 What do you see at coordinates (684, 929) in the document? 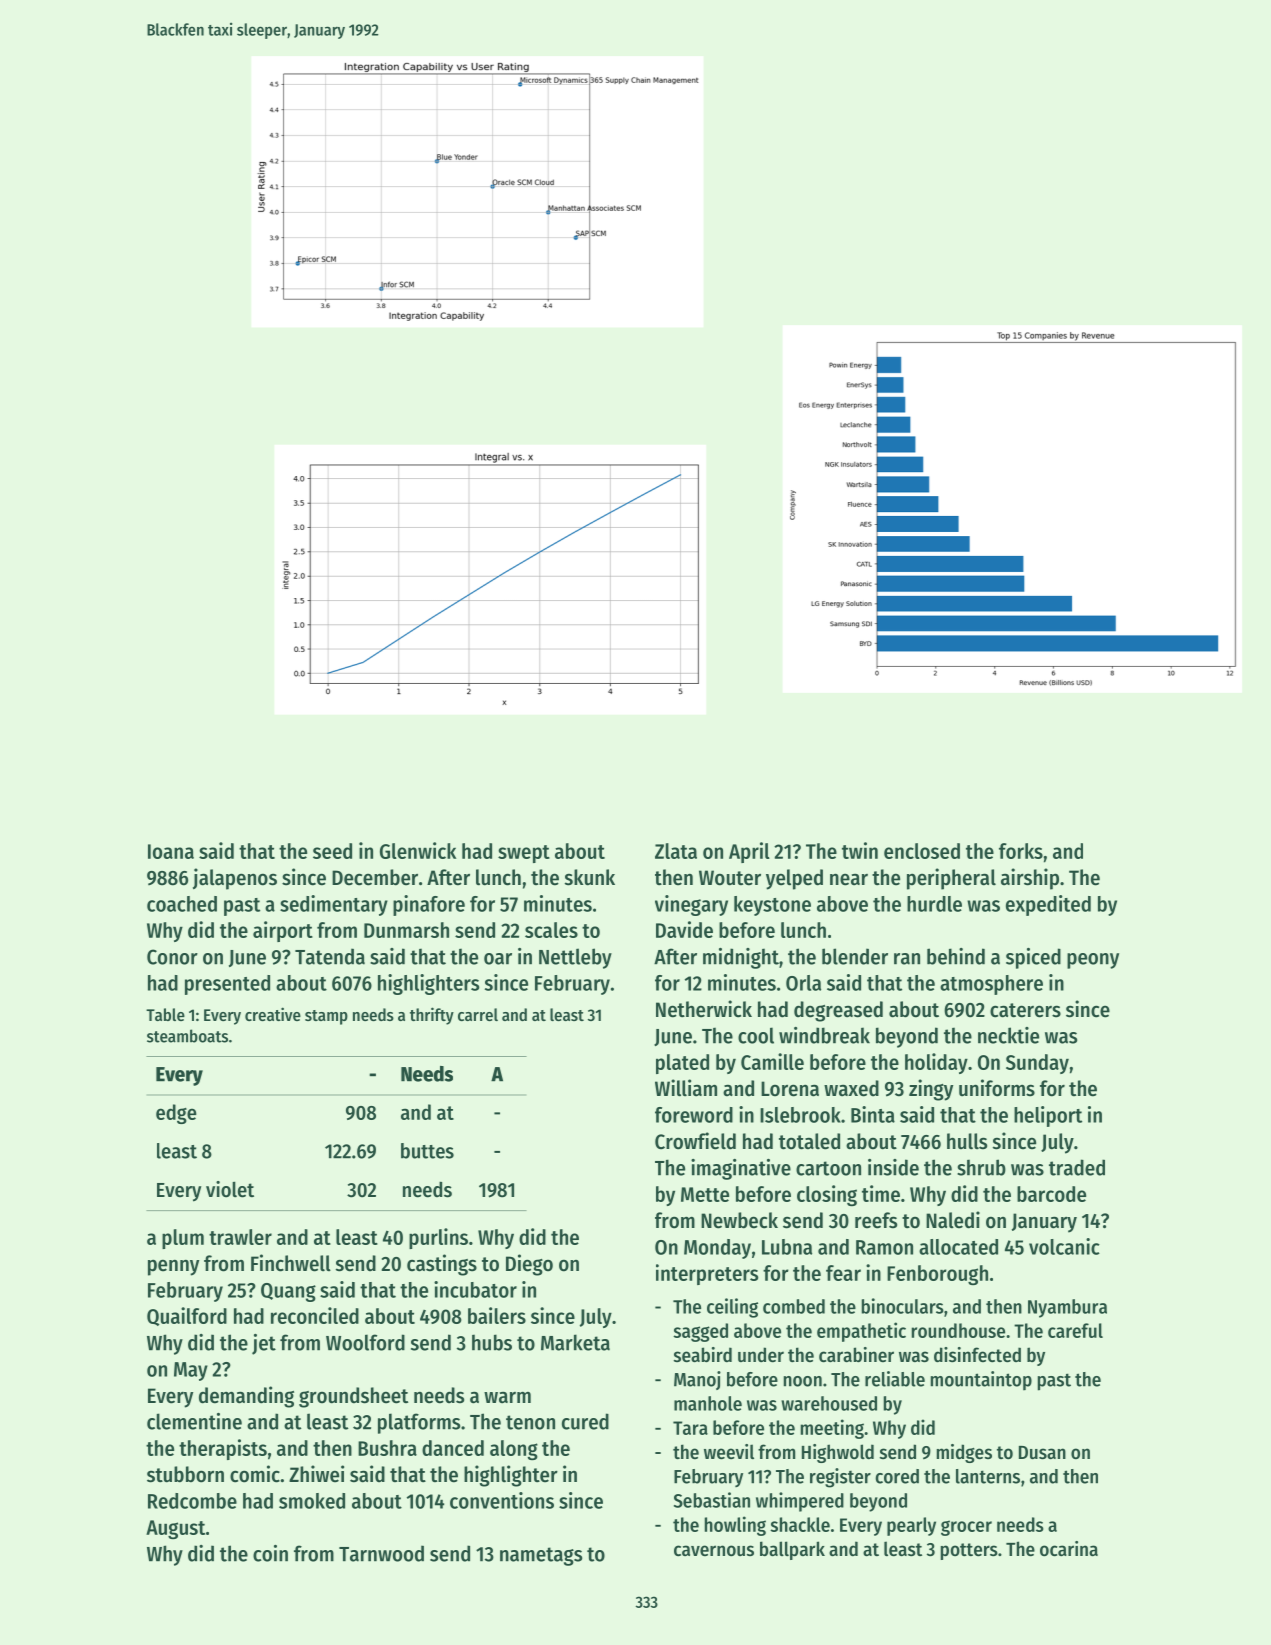
I see `Davide` at bounding box center [684, 929].
